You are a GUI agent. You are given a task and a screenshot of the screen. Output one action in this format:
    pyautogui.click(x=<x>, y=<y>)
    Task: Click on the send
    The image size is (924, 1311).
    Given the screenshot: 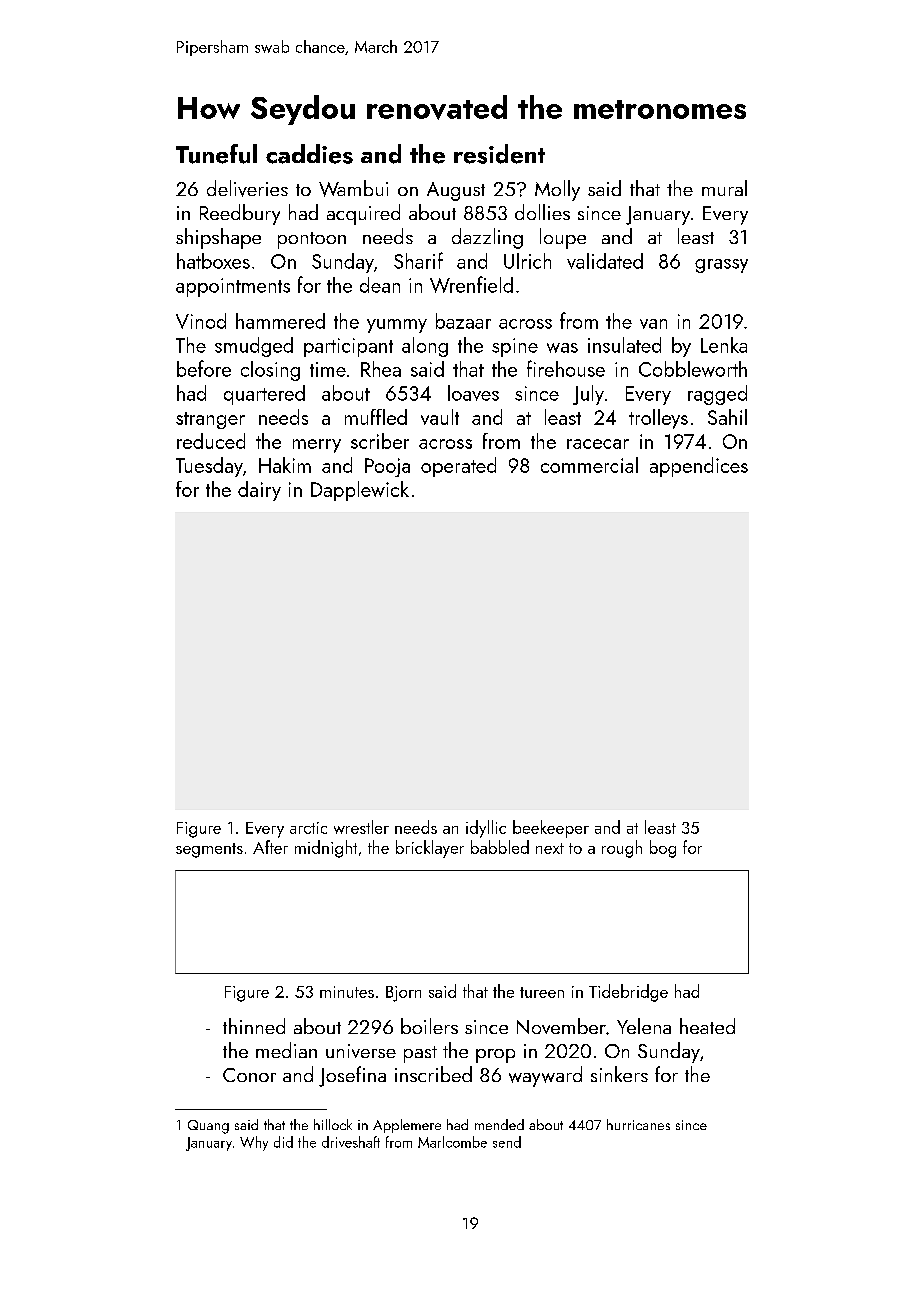 What is the action you would take?
    pyautogui.click(x=507, y=1142)
